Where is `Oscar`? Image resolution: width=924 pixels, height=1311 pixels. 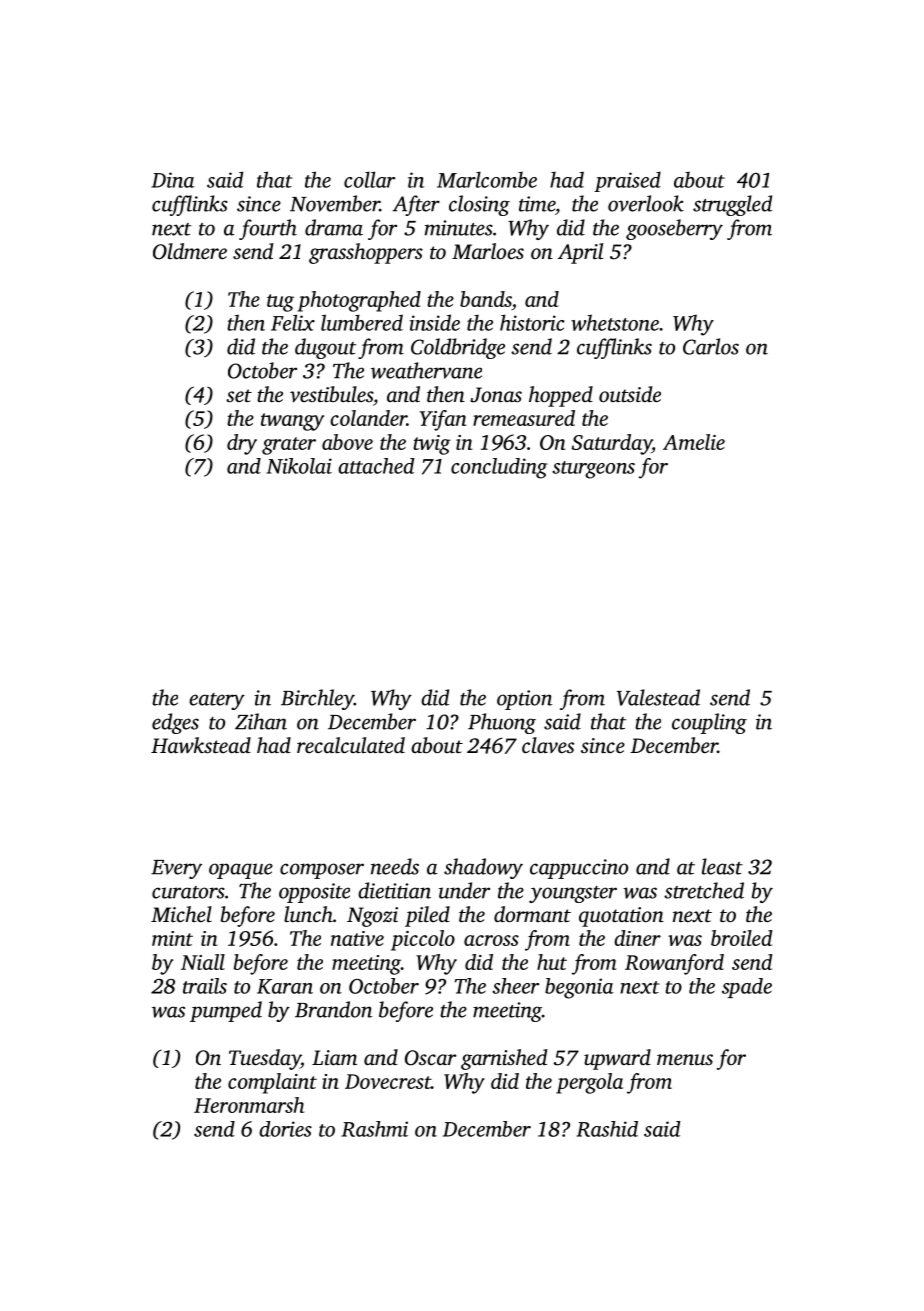 Oscar is located at coordinates (430, 1058).
